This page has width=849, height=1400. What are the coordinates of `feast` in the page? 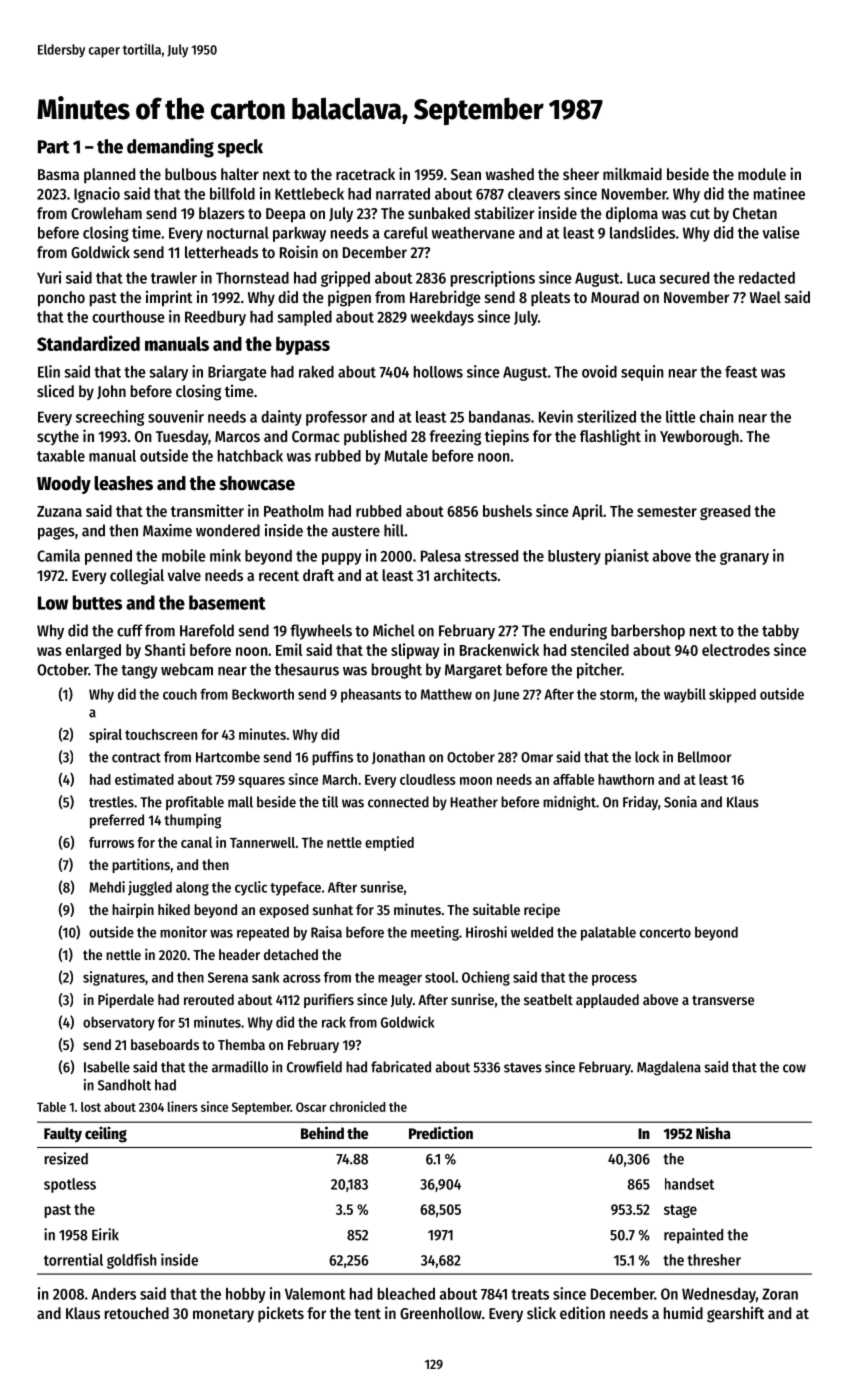 It's located at (741, 372).
